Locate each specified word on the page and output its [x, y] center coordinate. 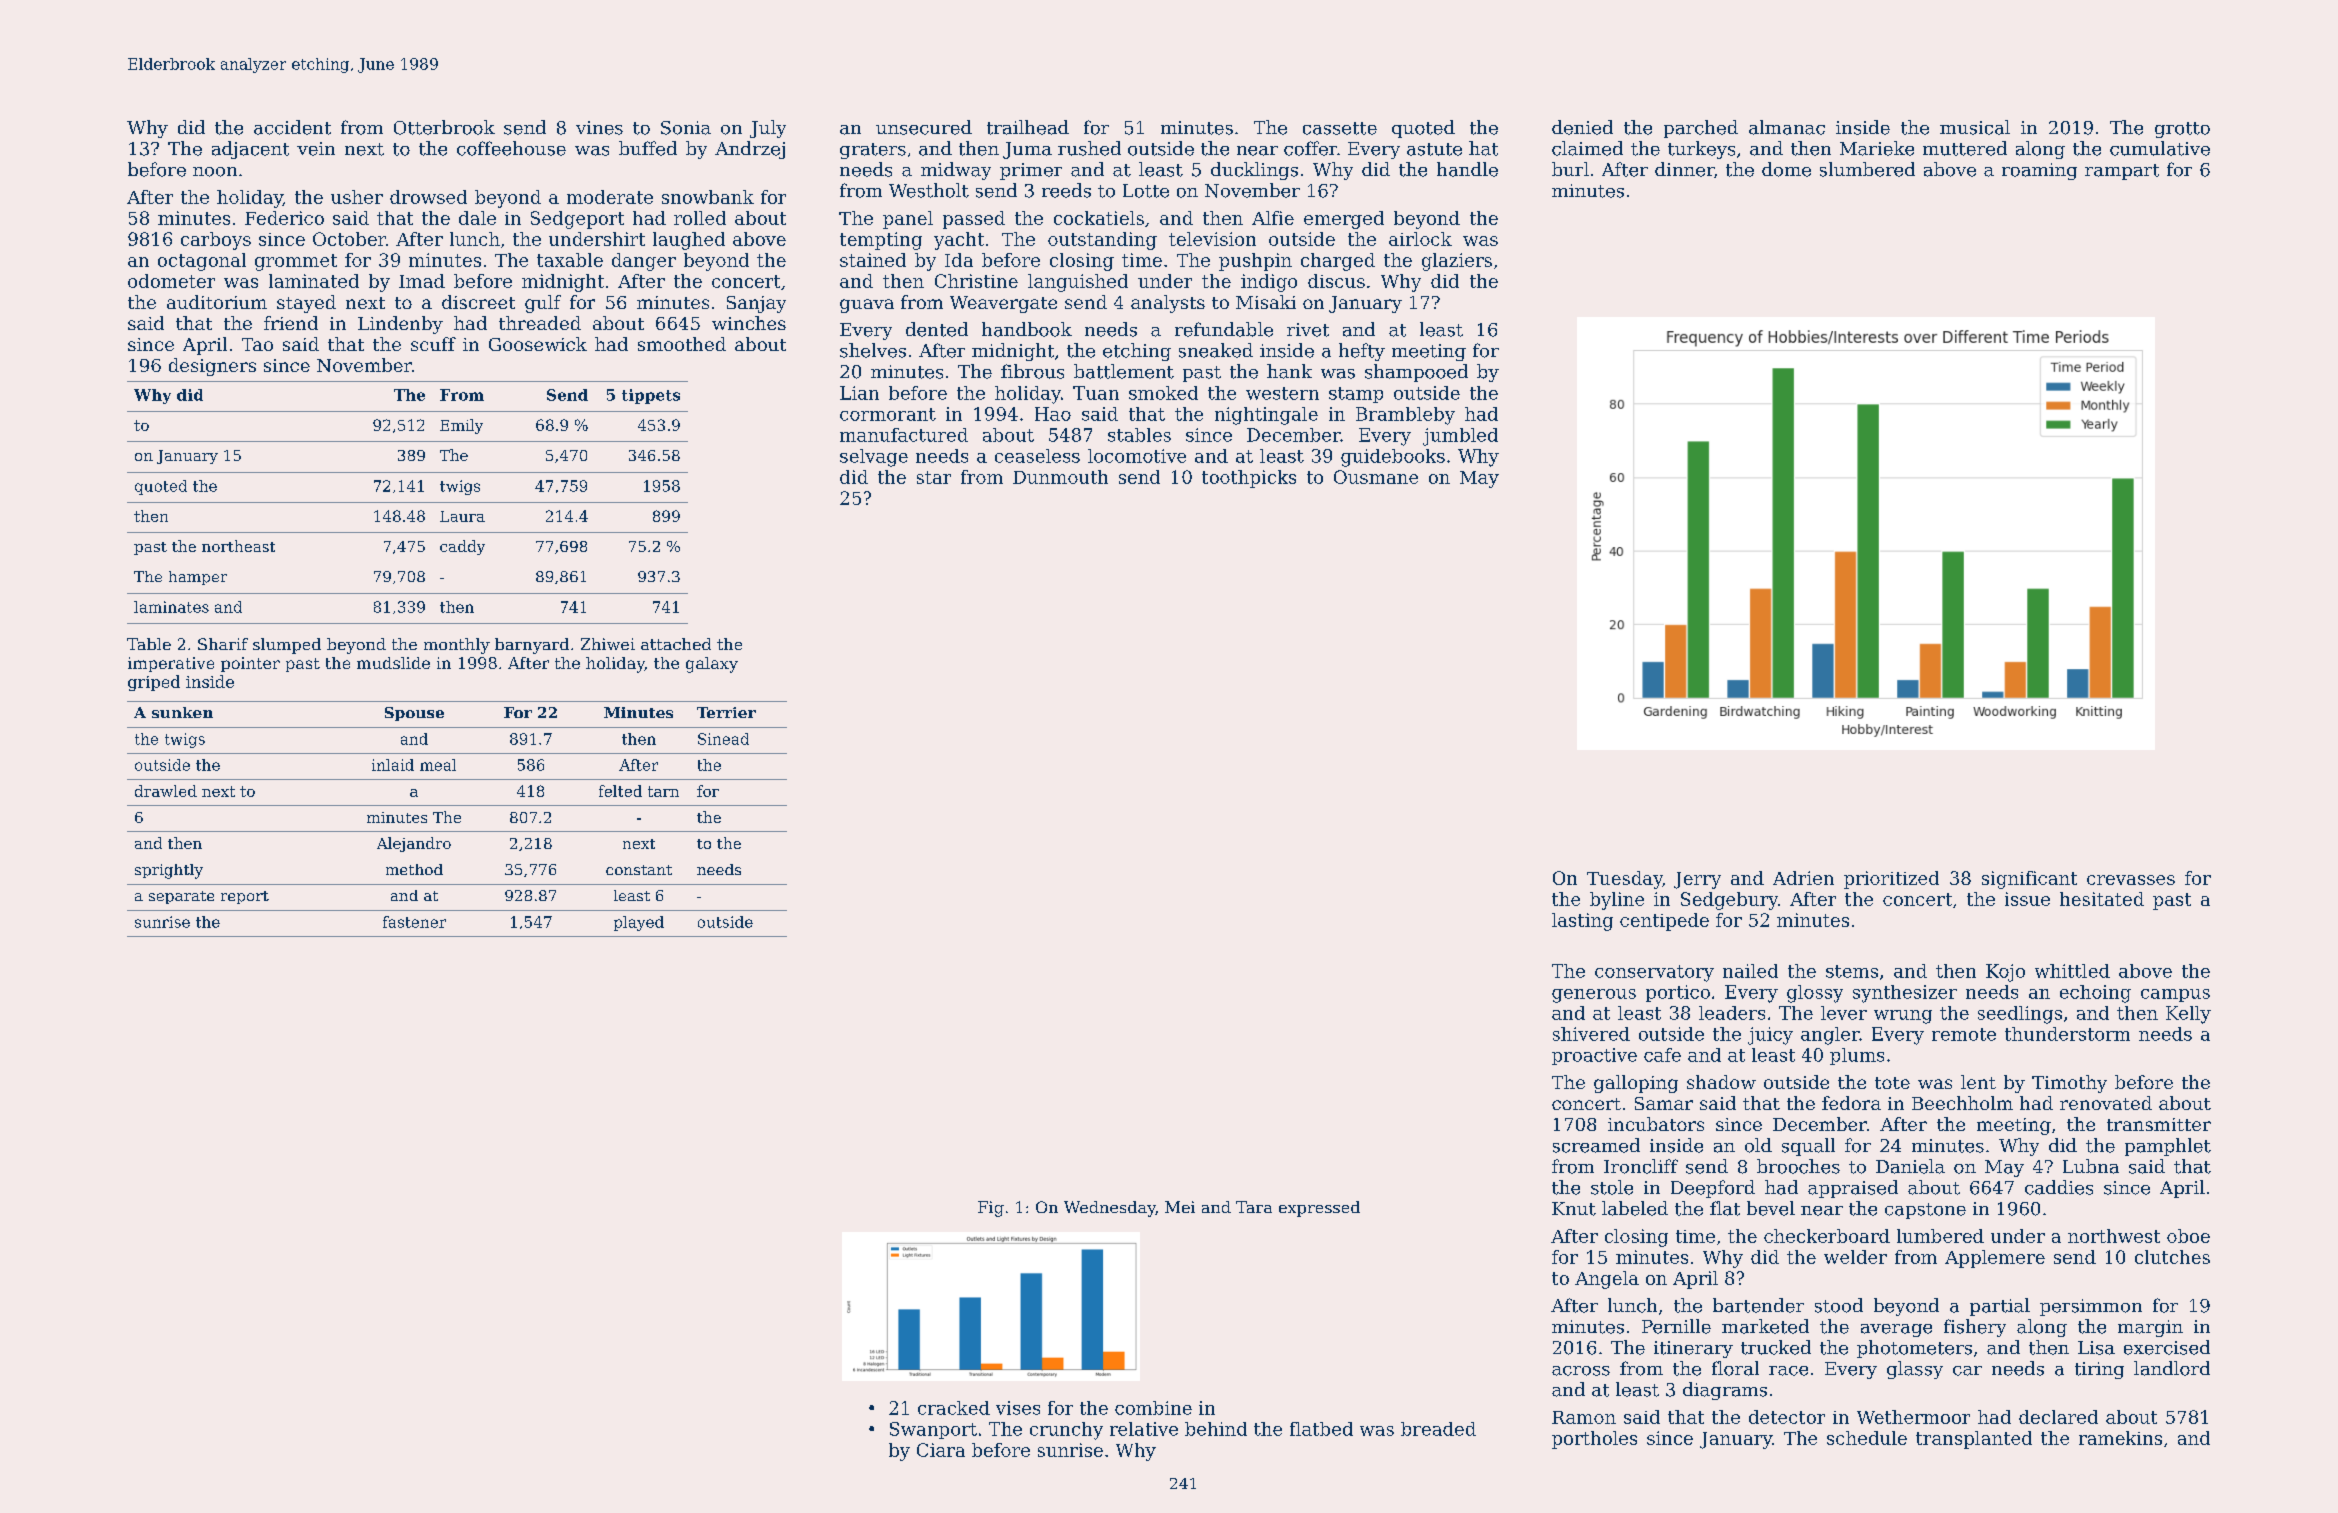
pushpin [1255, 262]
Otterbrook [444, 127]
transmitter [2159, 1124]
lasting [1582, 922]
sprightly [169, 871]
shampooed [1416, 373]
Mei [1180, 1207]
